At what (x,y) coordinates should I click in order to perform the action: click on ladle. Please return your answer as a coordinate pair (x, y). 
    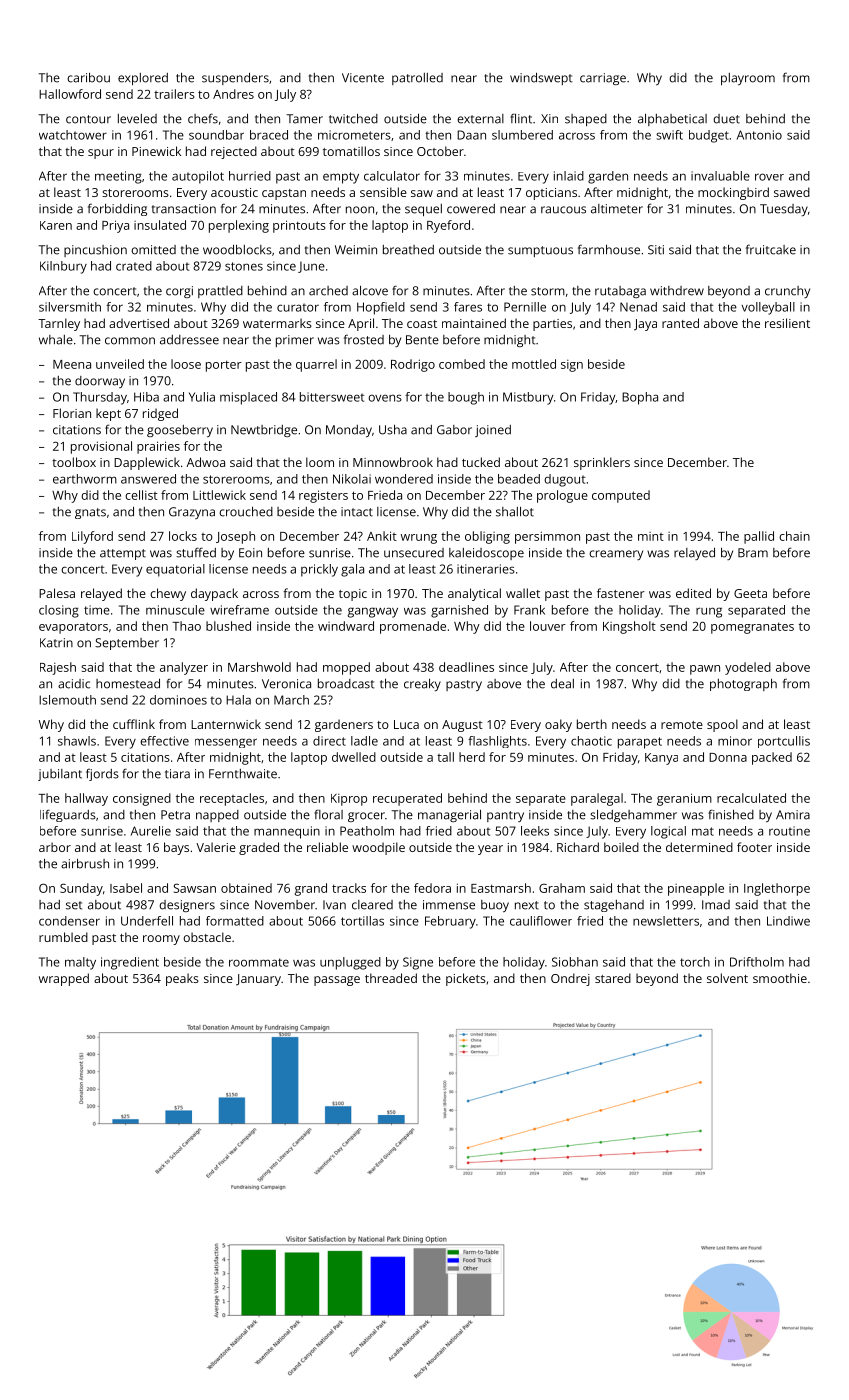
    Looking at the image, I should click on (364, 741).
